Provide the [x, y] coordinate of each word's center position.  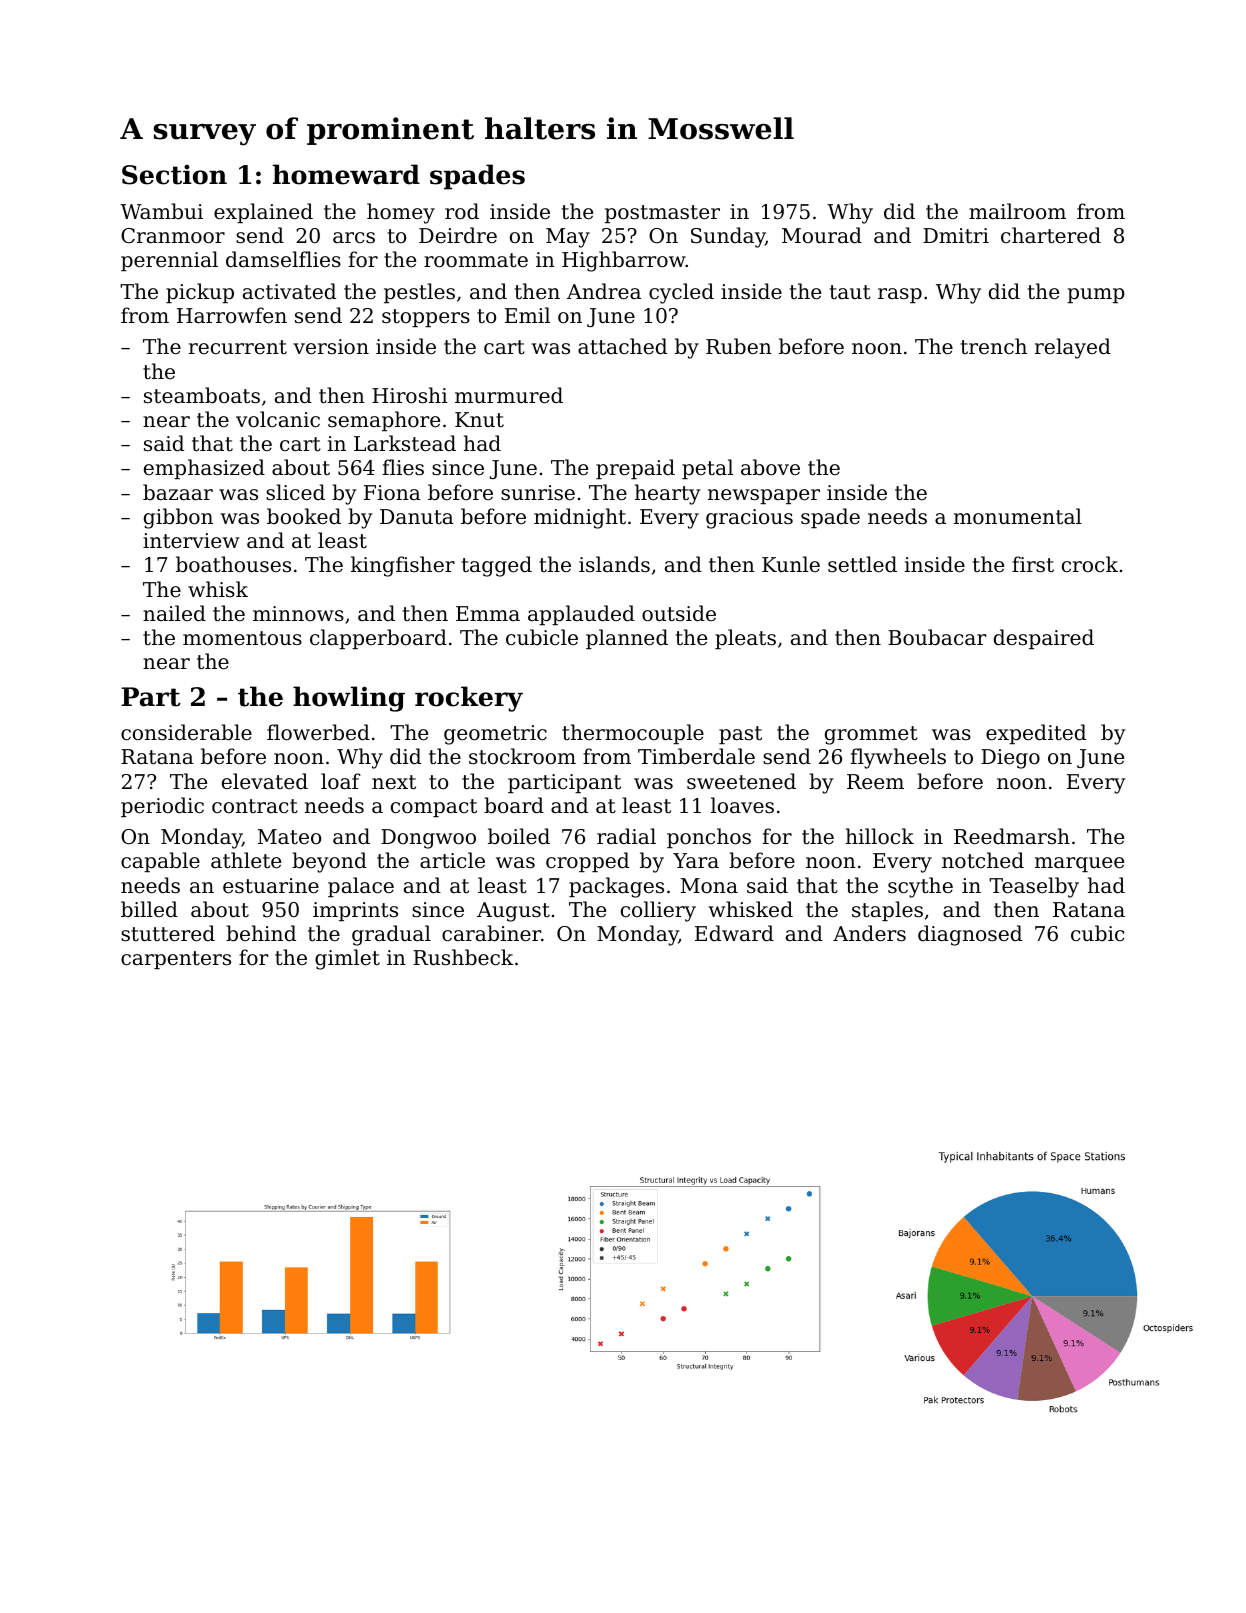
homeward [346, 174]
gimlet [347, 959]
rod [462, 211]
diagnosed [970, 935]
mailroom [1017, 211]
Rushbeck [463, 957]
